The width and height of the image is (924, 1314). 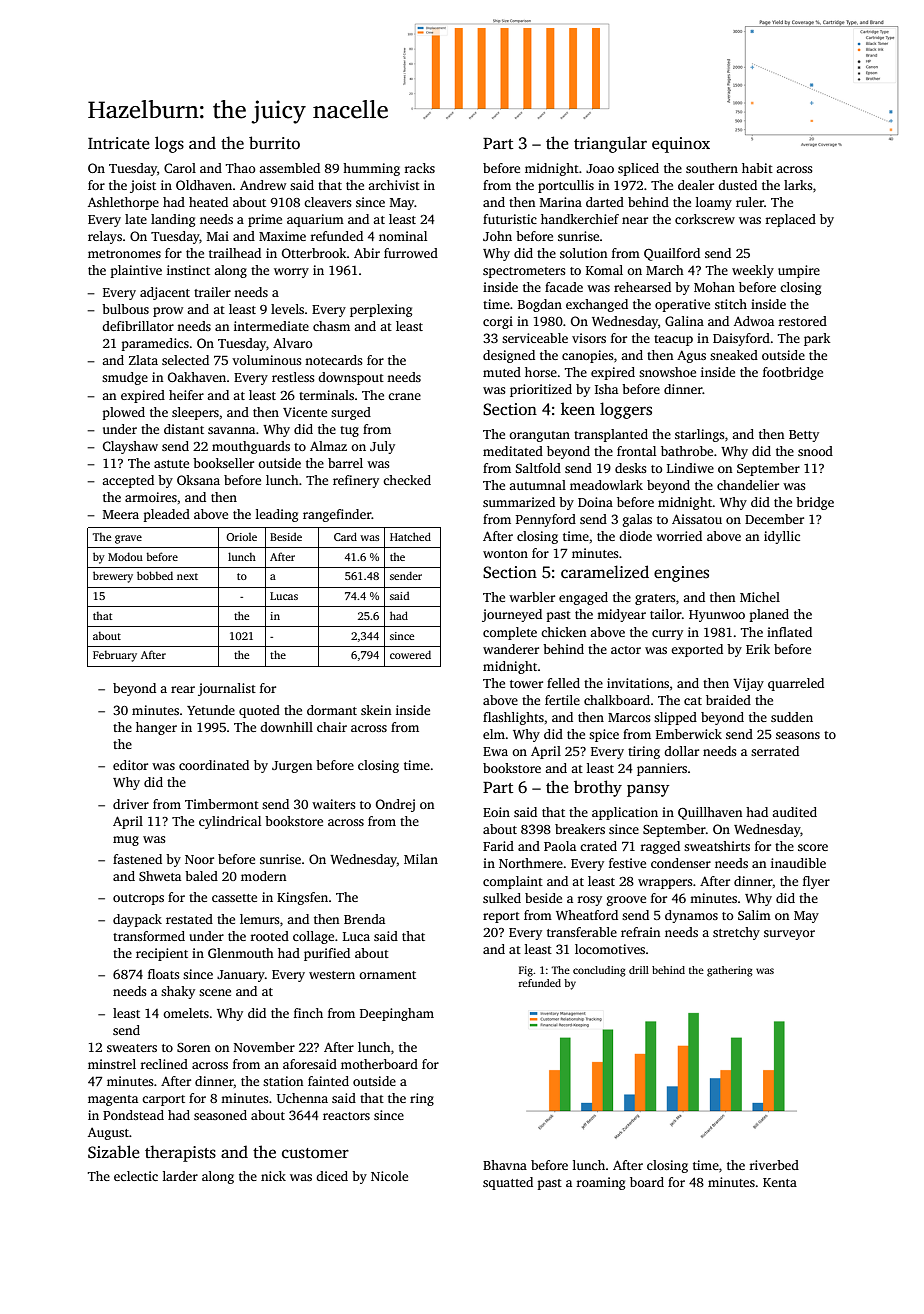 I want to click on Vijay, so click(x=748, y=684).
